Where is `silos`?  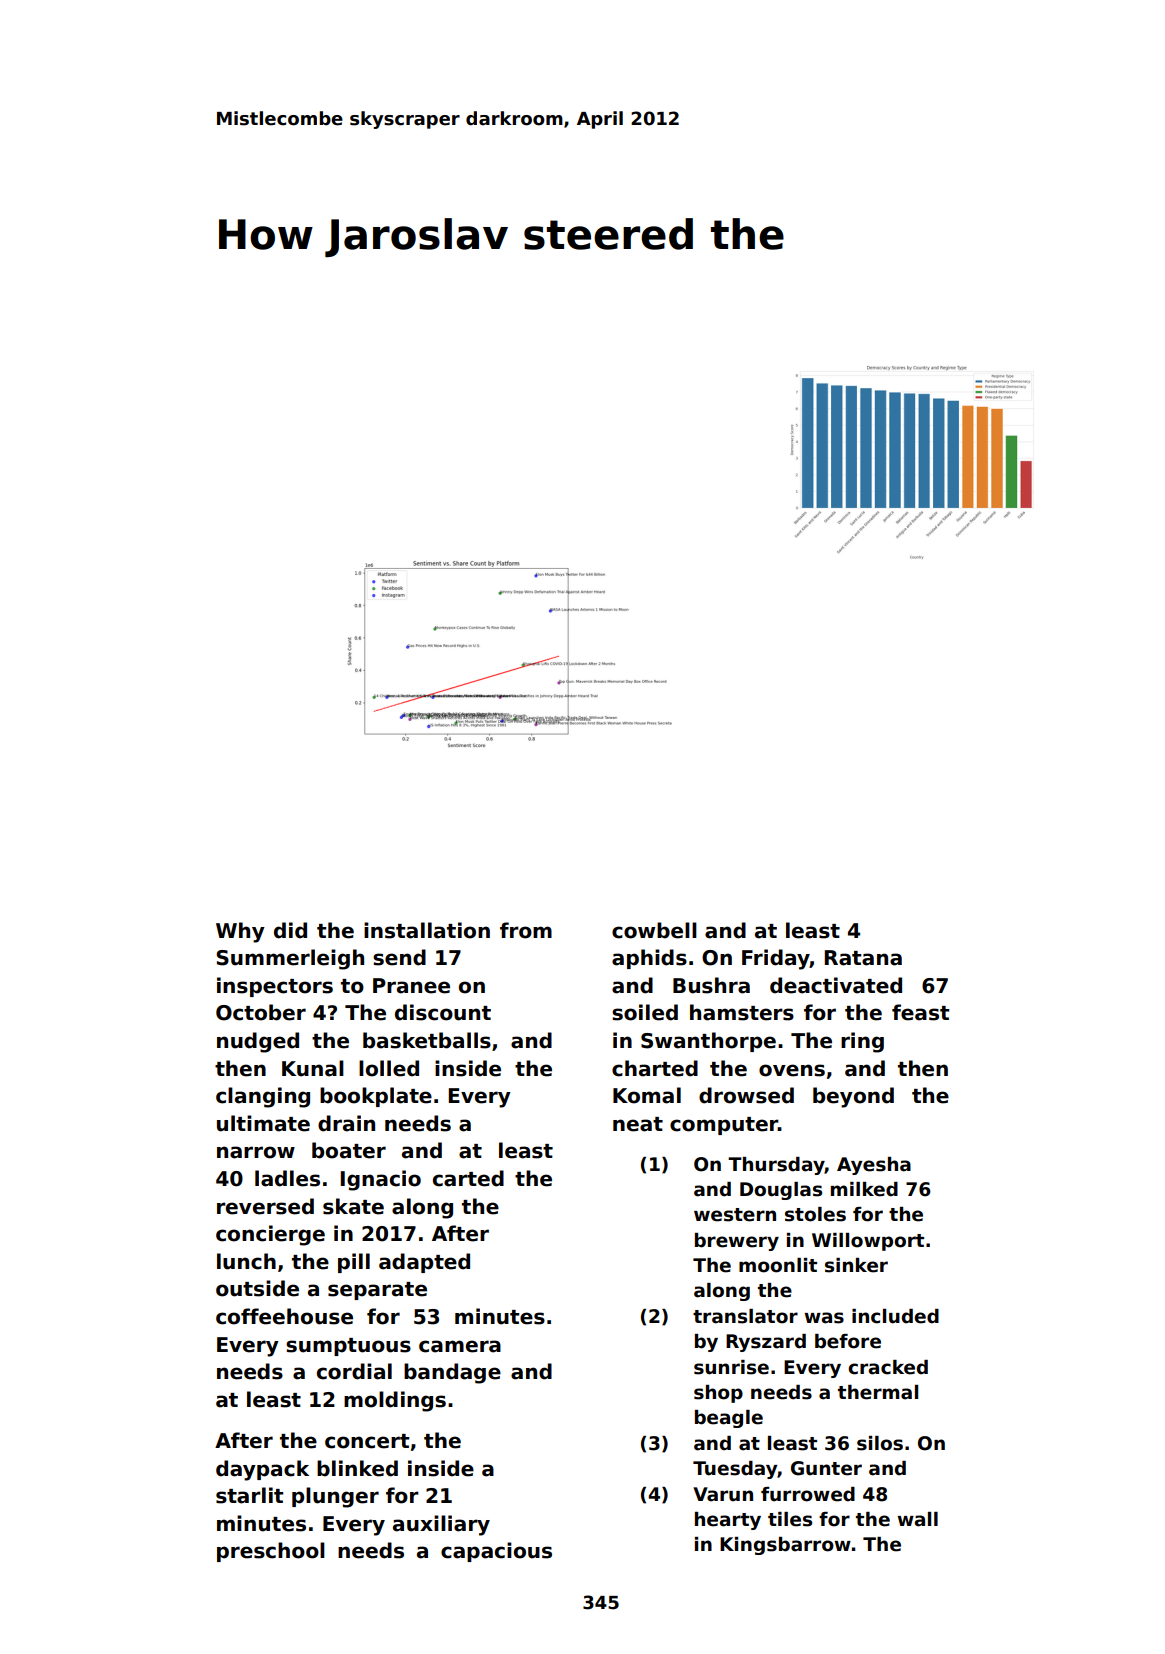 silos is located at coordinates (880, 1443).
